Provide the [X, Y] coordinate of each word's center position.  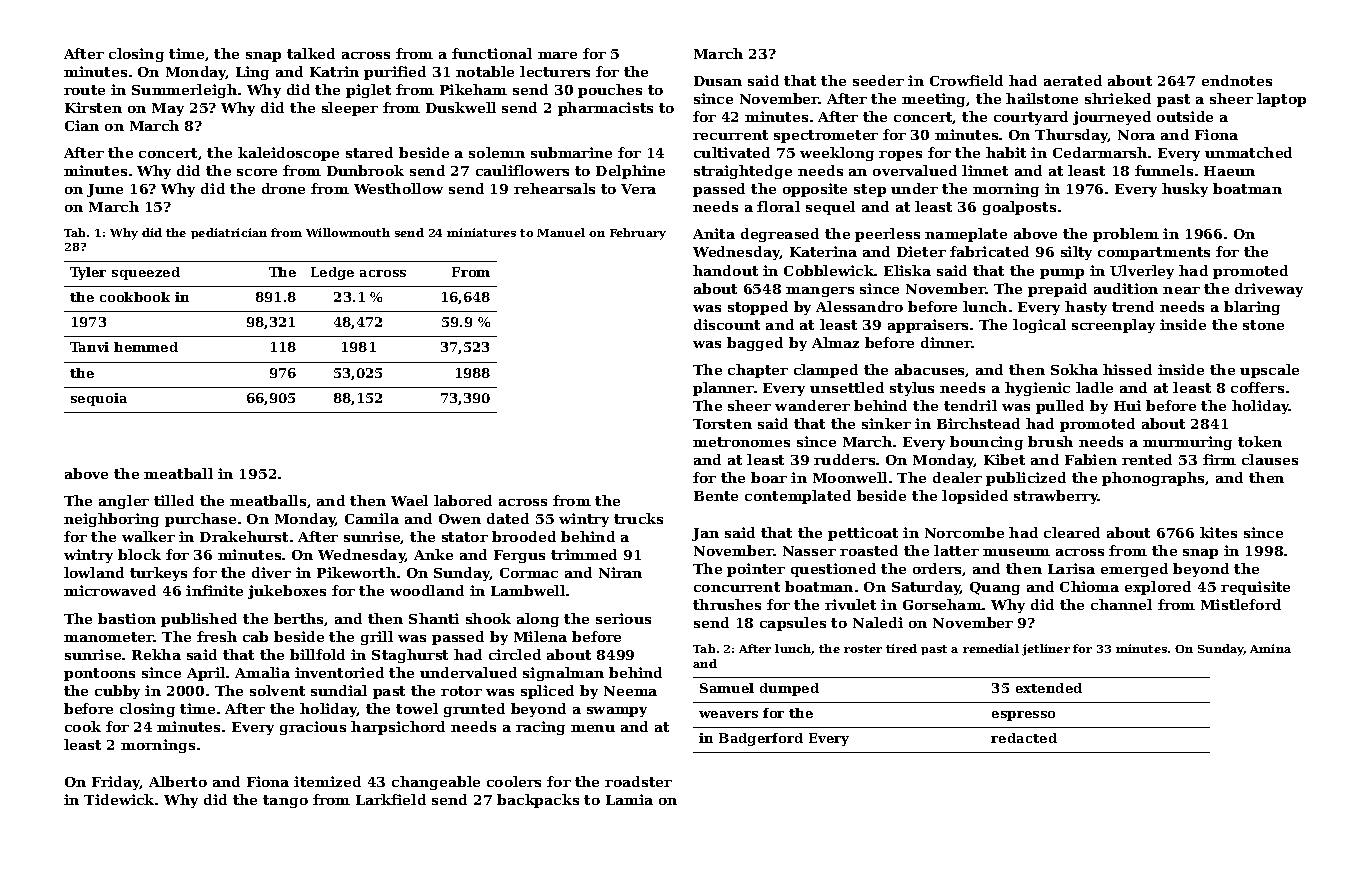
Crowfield [966, 80]
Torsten [722, 424]
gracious [313, 728]
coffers [1257, 387]
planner [723, 389]
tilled [174, 500]
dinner [946, 342]
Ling [252, 73]
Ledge [332, 273]
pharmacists [605, 109]
